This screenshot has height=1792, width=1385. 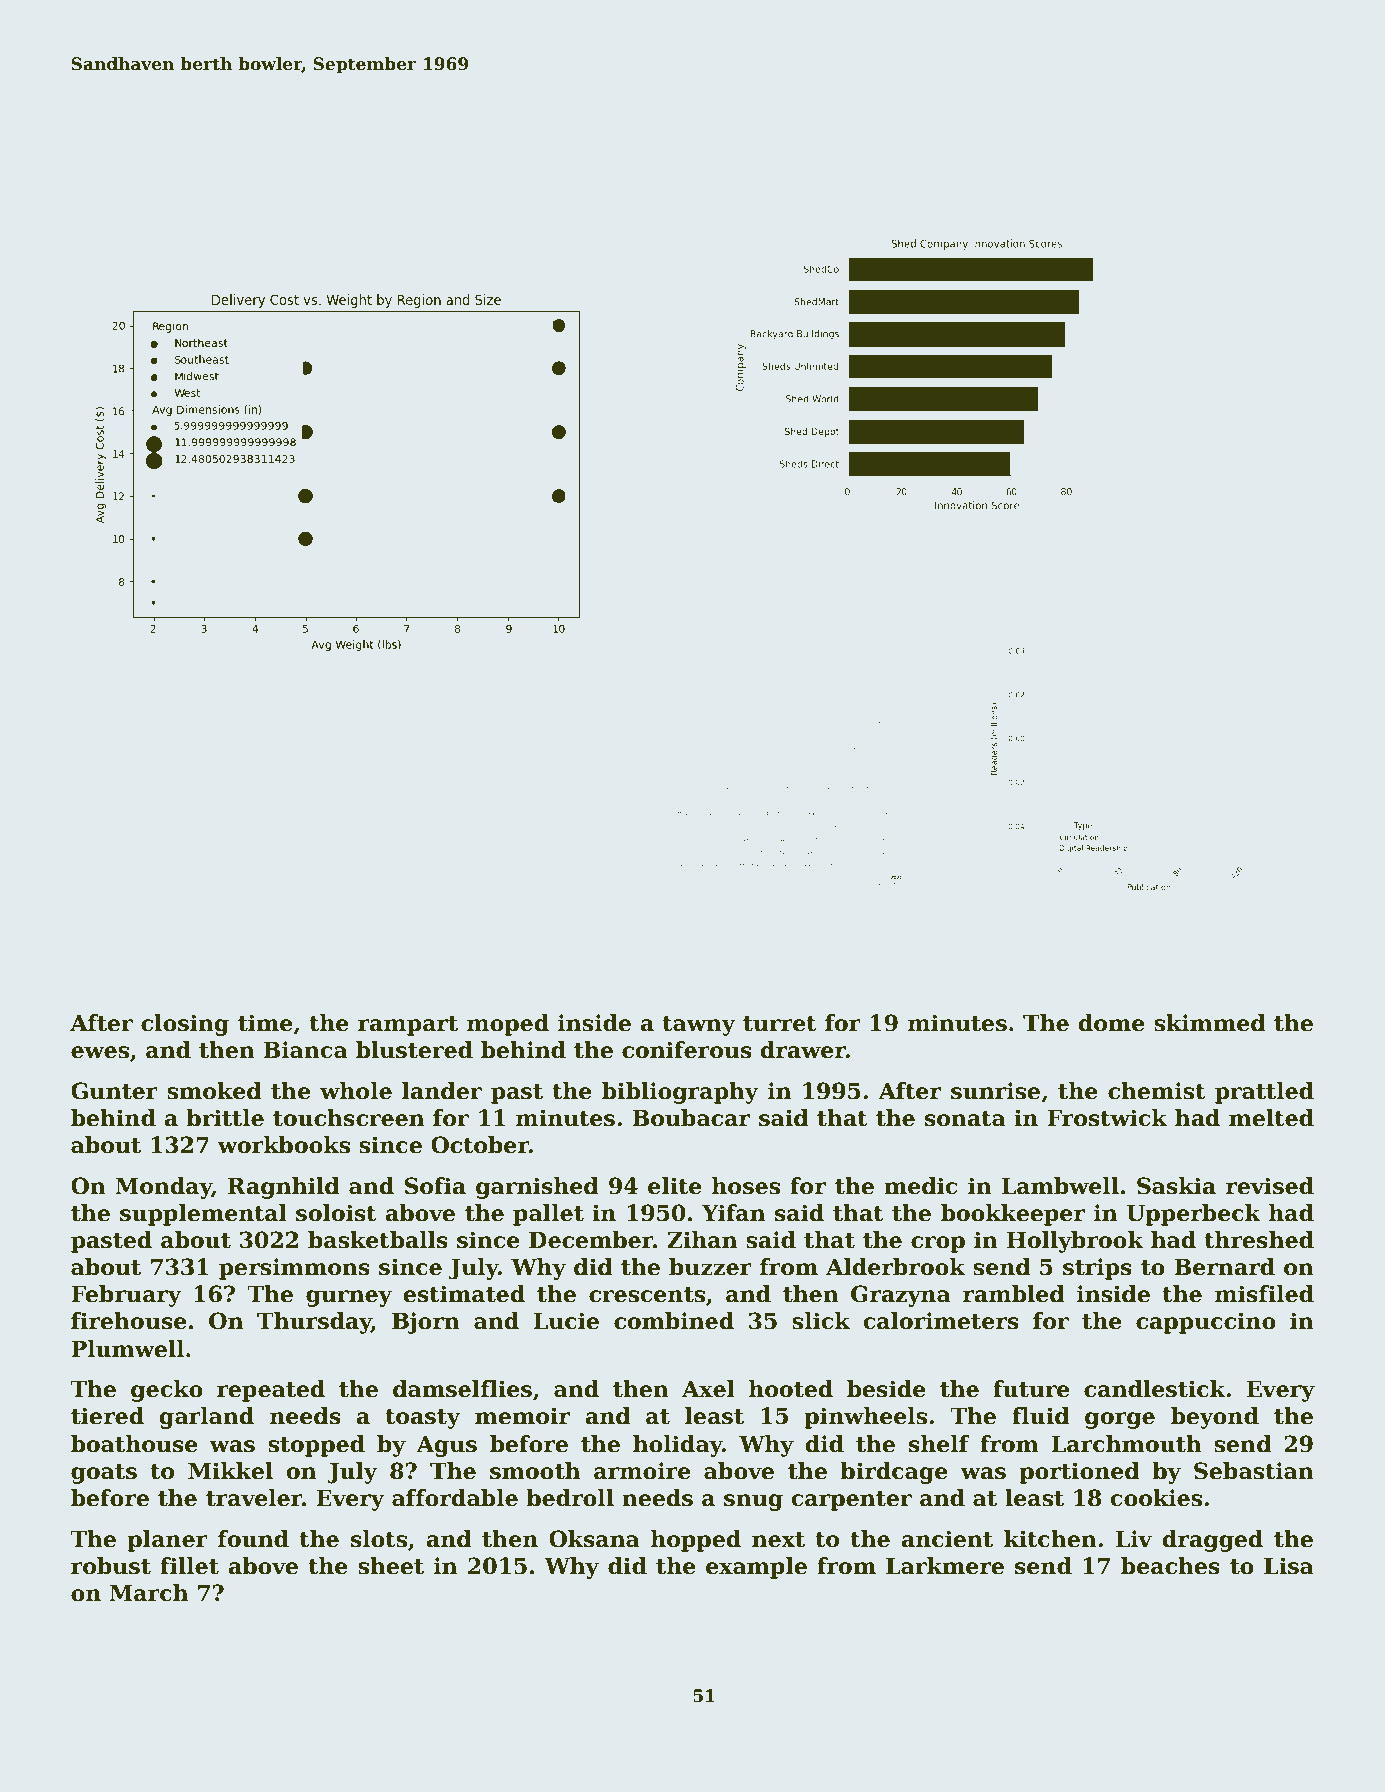 I want to click on sonata, so click(x=965, y=1119).
